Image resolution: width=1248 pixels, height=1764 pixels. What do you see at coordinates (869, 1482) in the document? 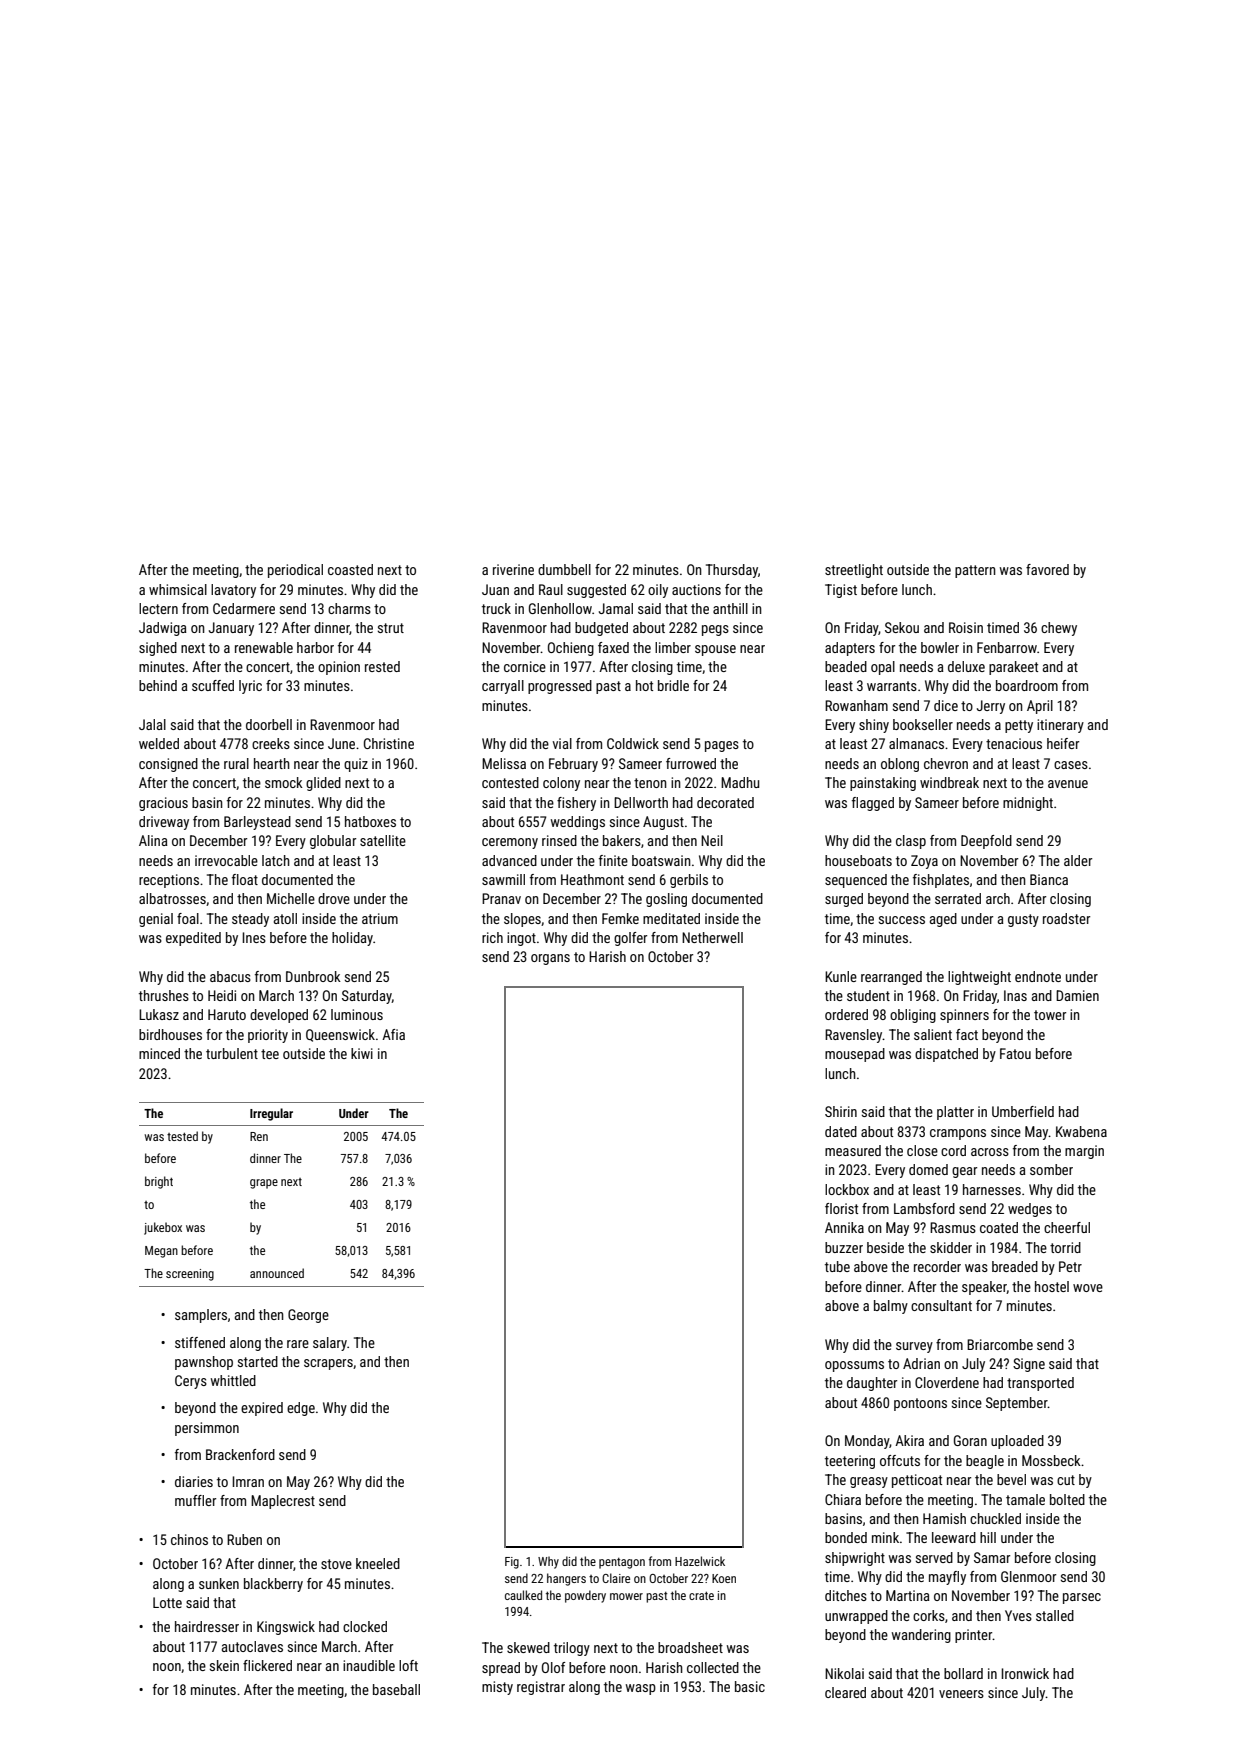
I see `greasy` at bounding box center [869, 1482].
